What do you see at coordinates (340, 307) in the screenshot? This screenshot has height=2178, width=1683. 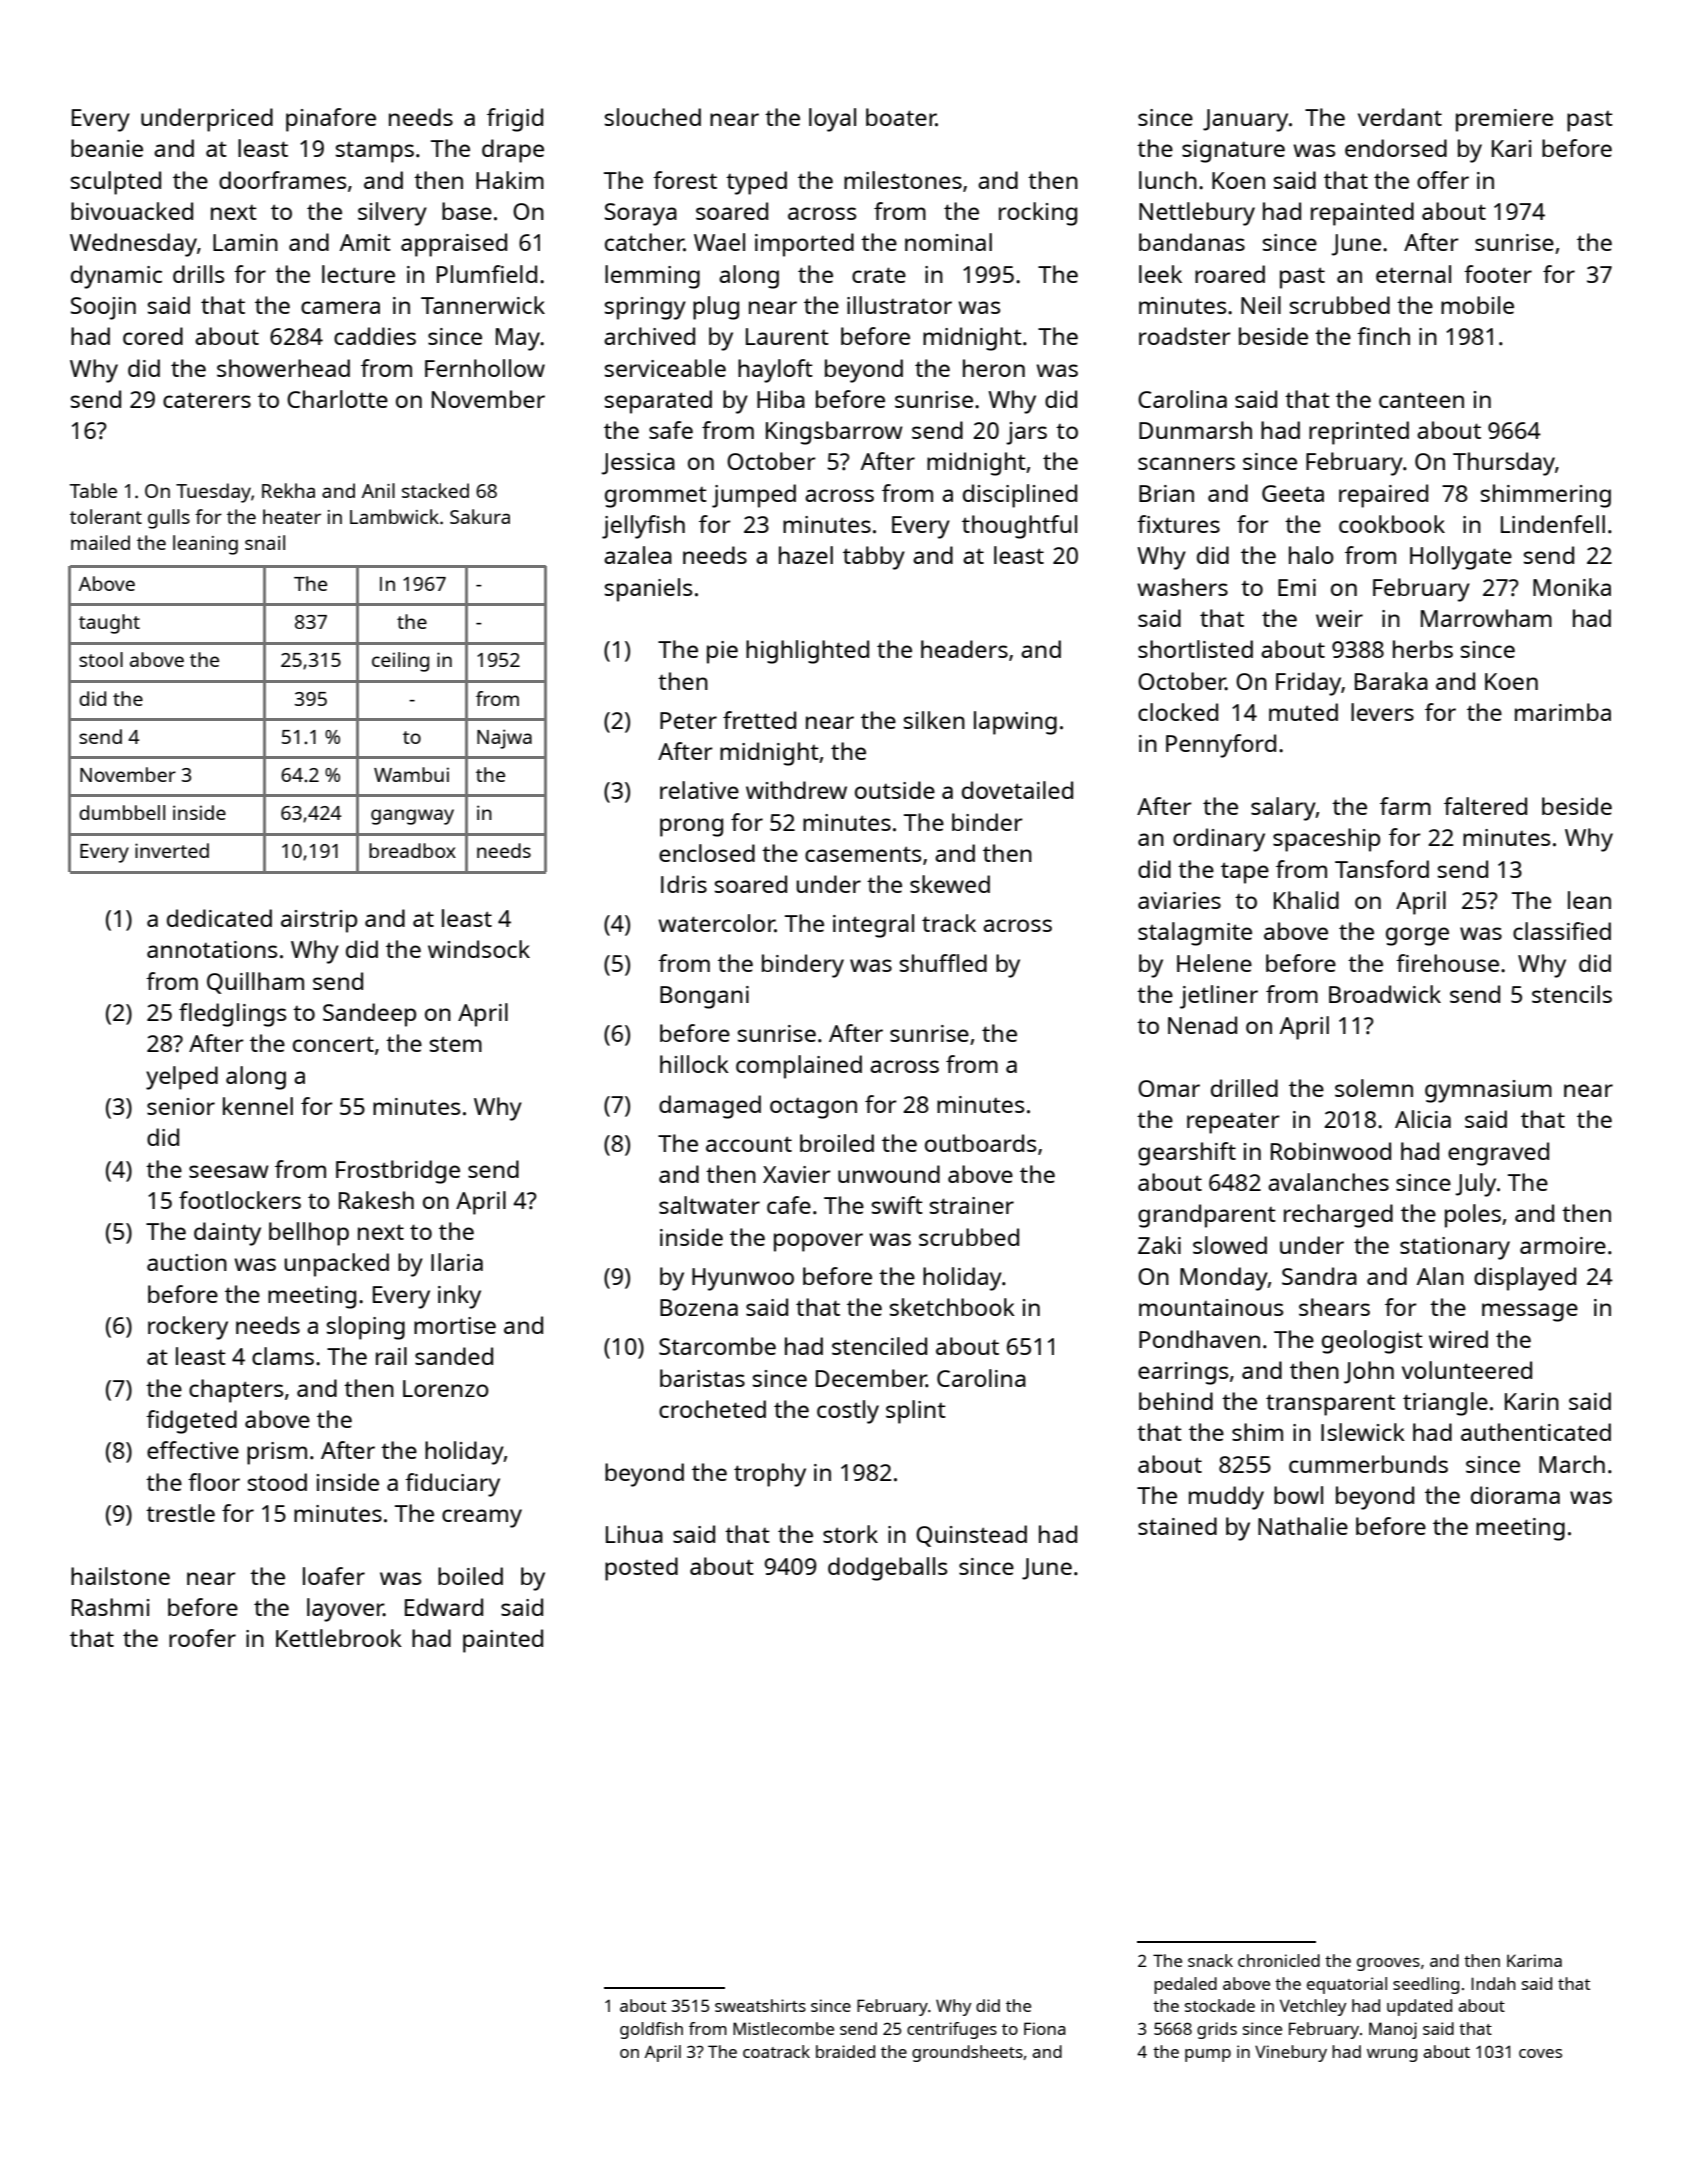 I see `camera` at bounding box center [340, 307].
